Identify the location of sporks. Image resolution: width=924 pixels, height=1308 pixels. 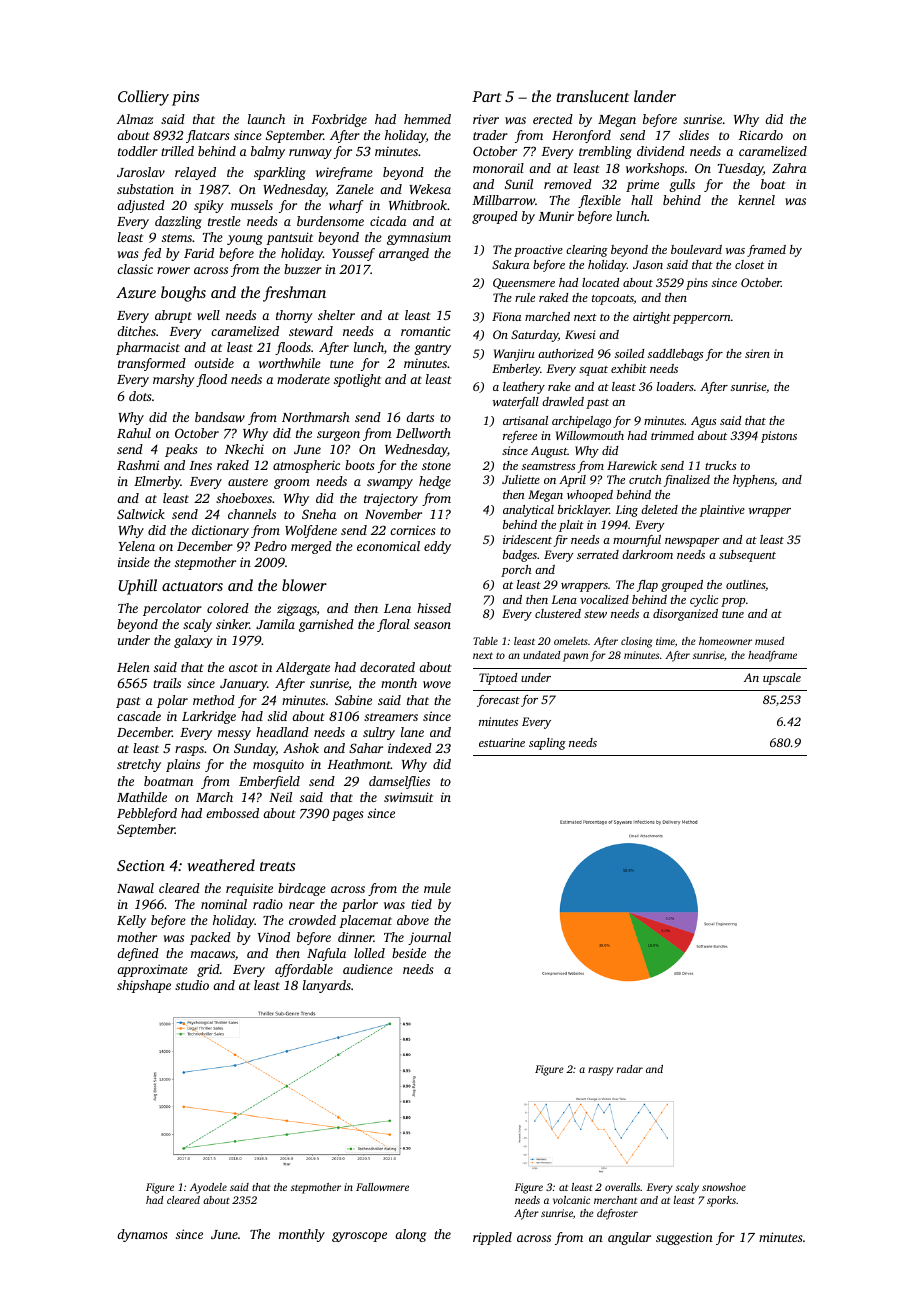
(721, 1201).
